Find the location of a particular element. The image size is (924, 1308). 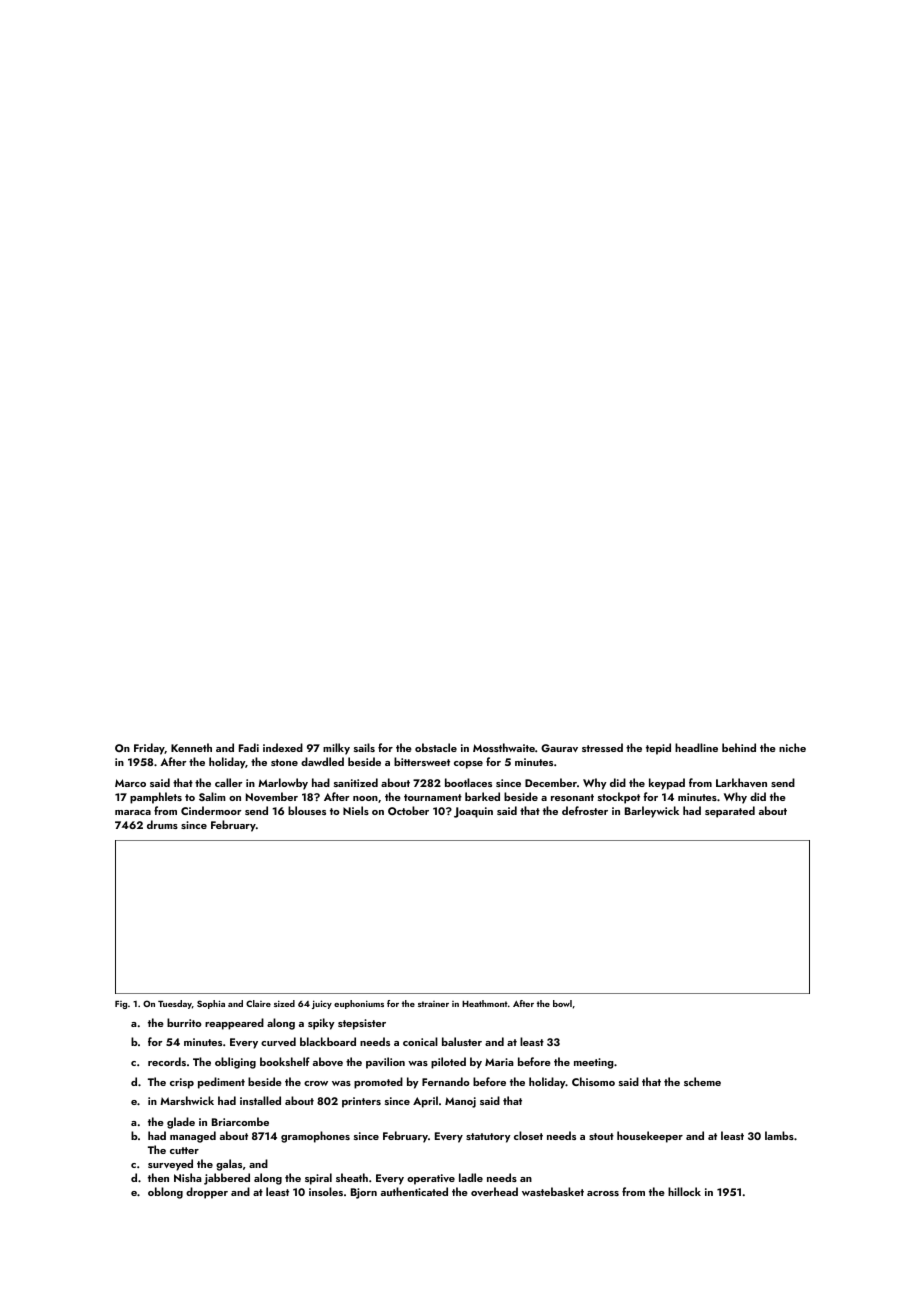

Joaquin is located at coordinates (473, 812).
